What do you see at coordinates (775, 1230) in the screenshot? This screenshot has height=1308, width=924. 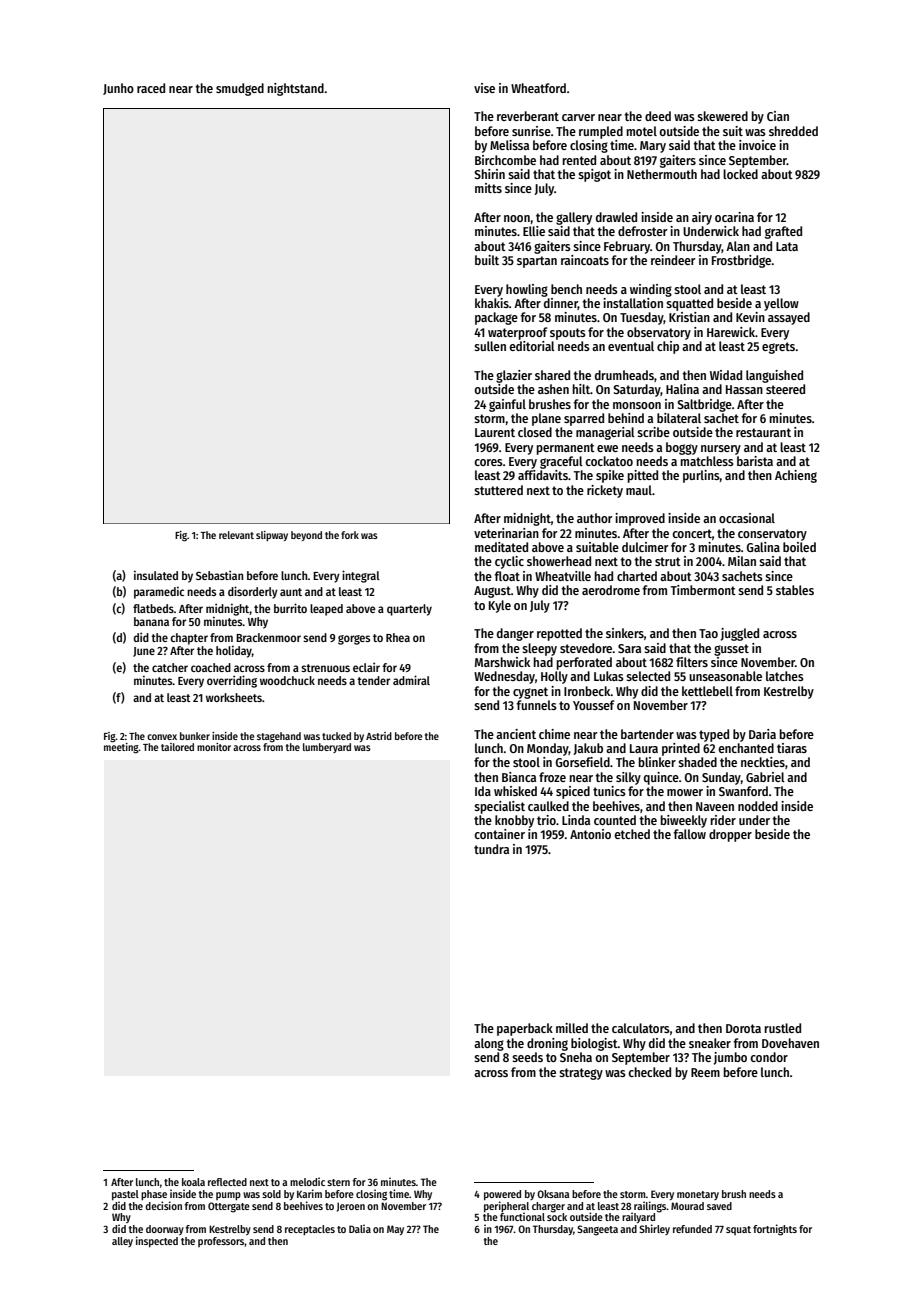 I see `fortnights` at bounding box center [775, 1230].
